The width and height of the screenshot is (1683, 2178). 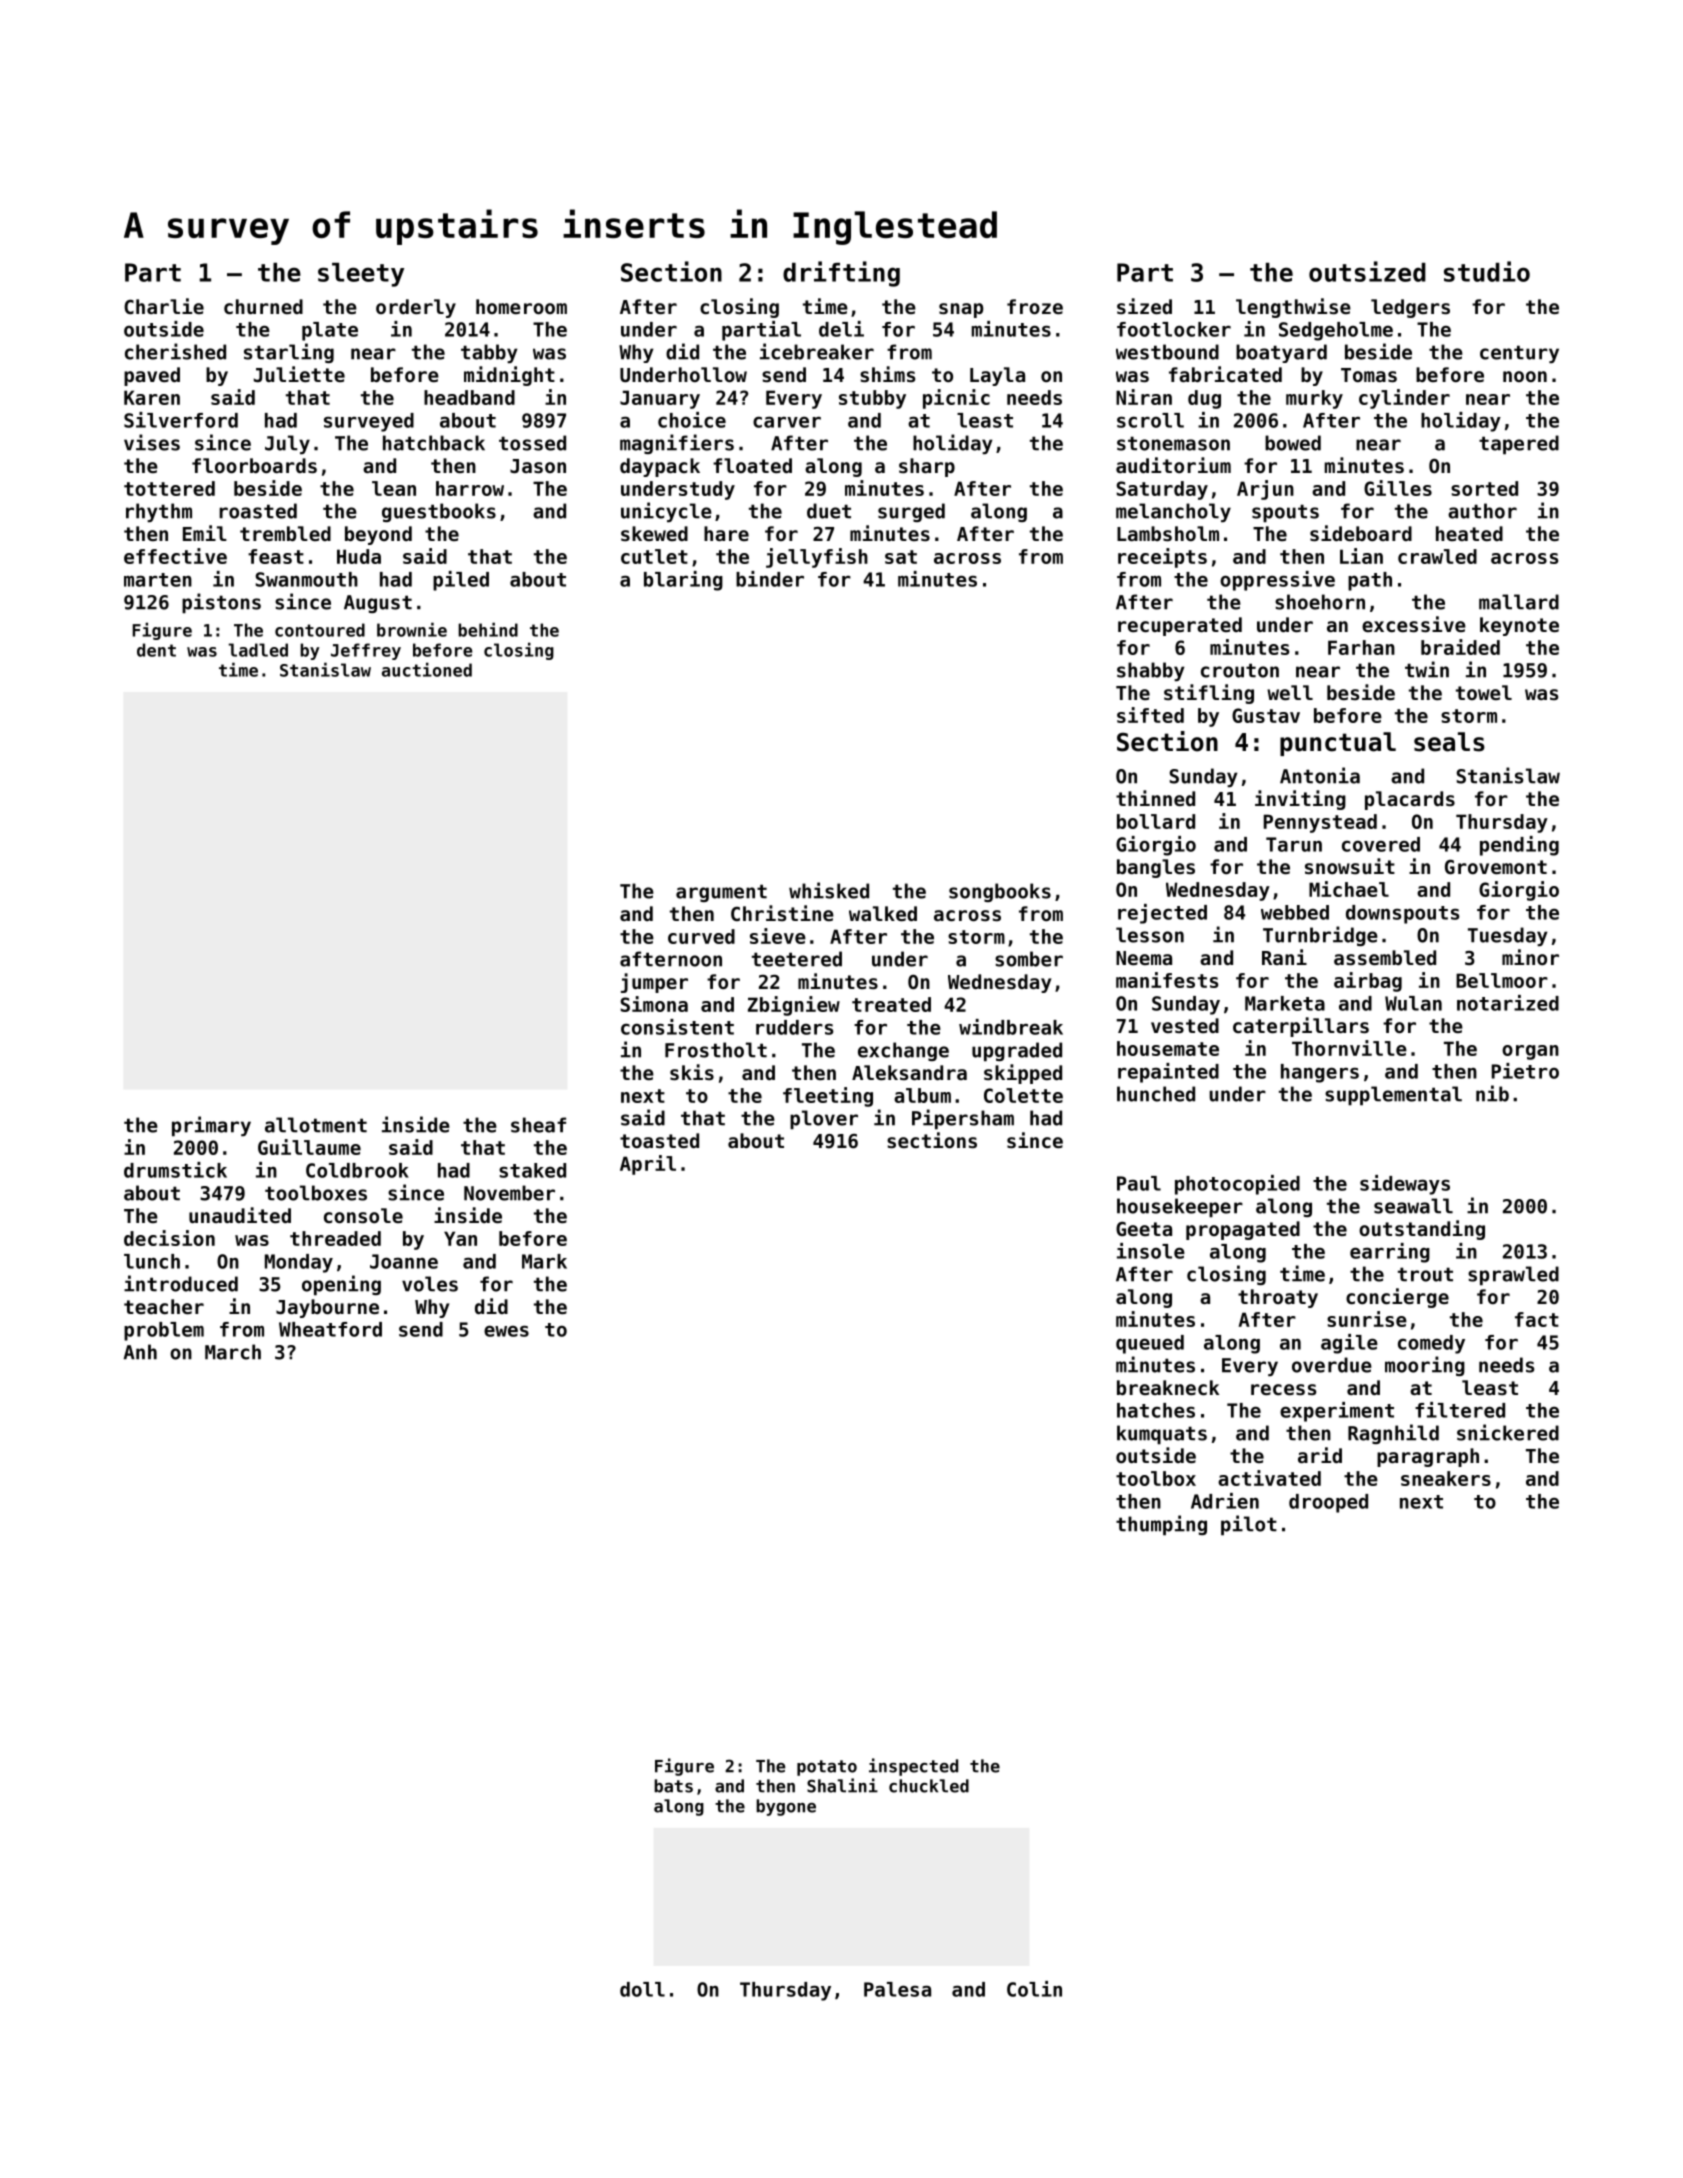 I want to click on queued, so click(x=1150, y=1344).
